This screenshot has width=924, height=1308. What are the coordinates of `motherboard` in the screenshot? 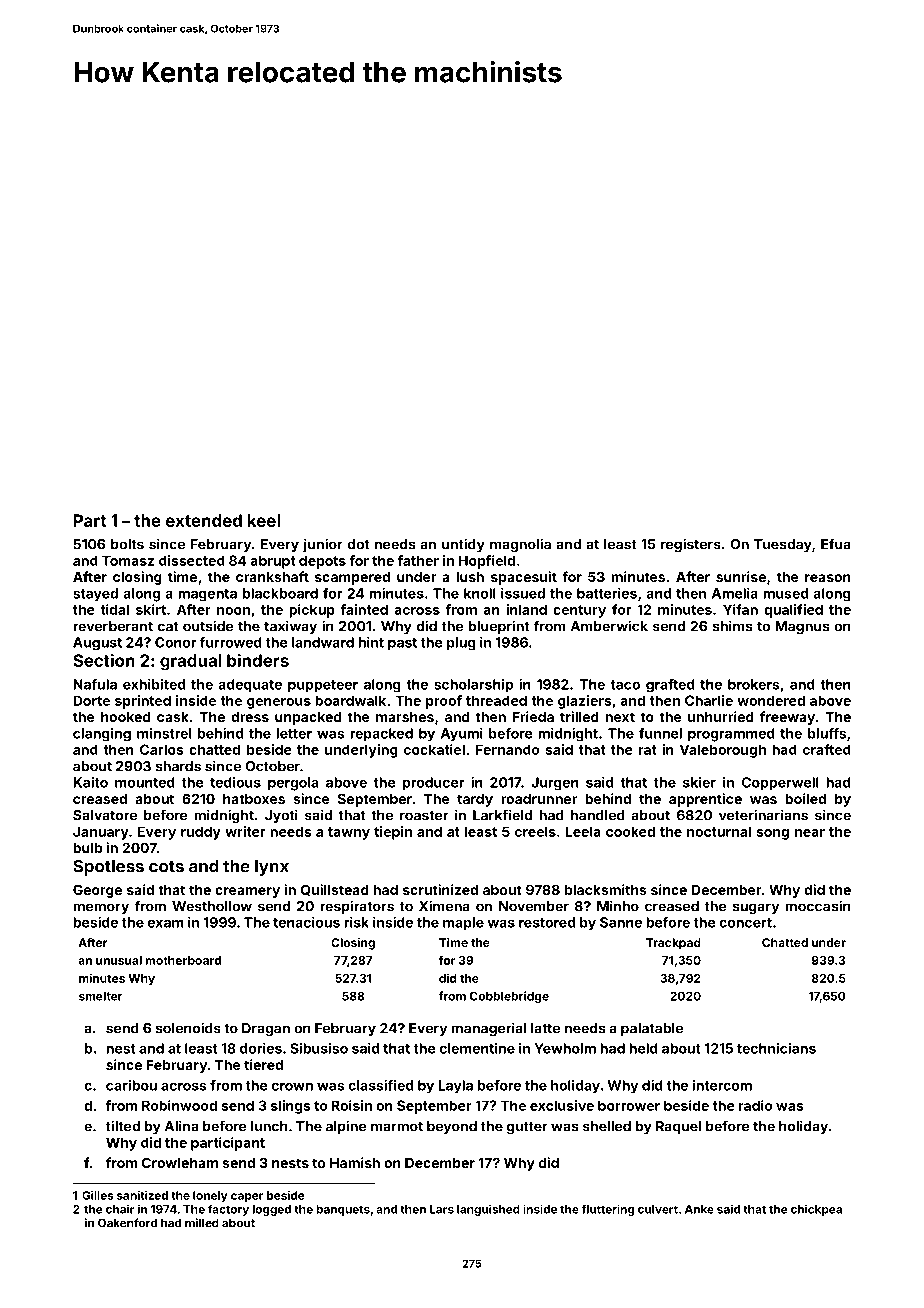 It's located at (183, 960).
